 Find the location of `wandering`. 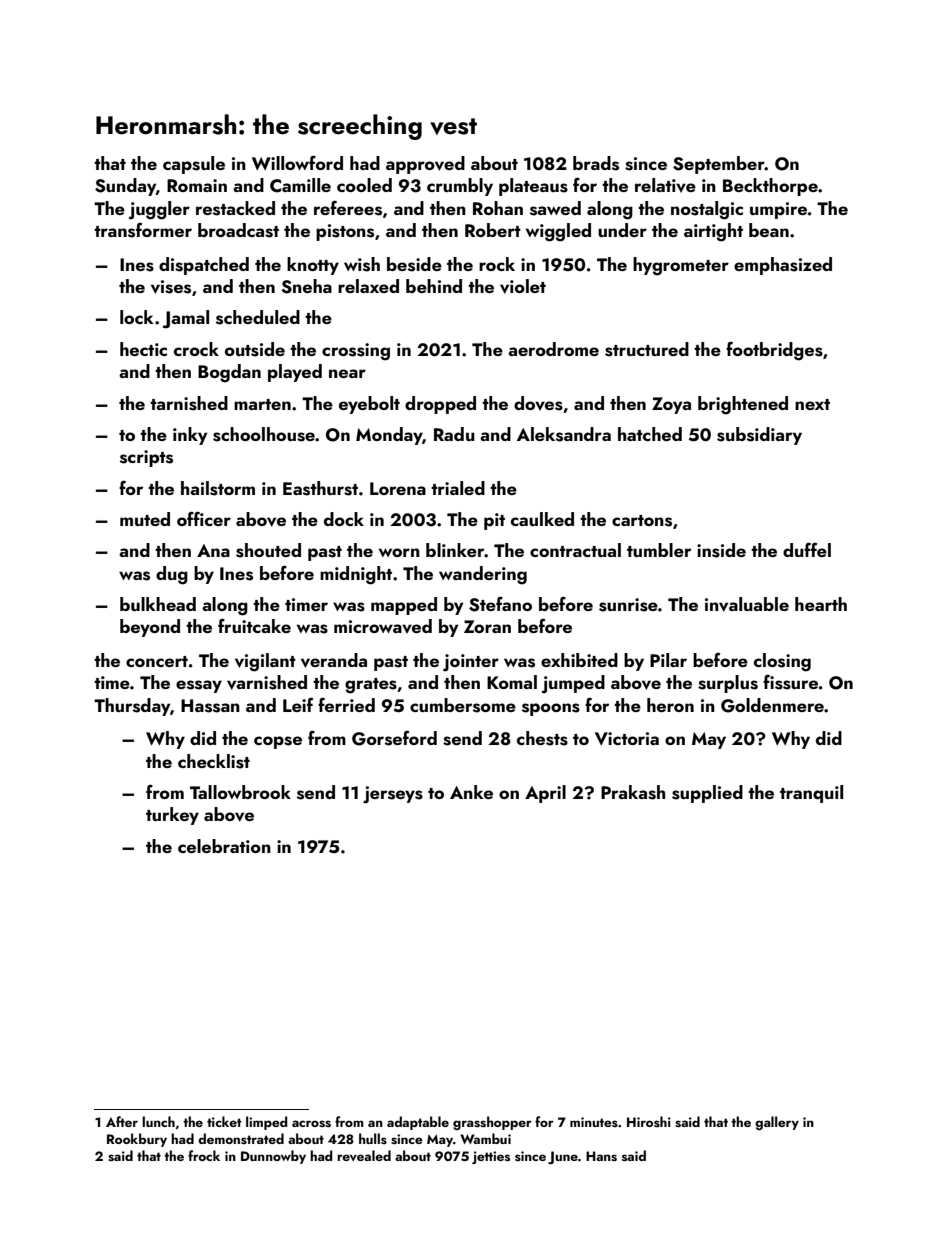

wandering is located at coordinates (483, 575).
